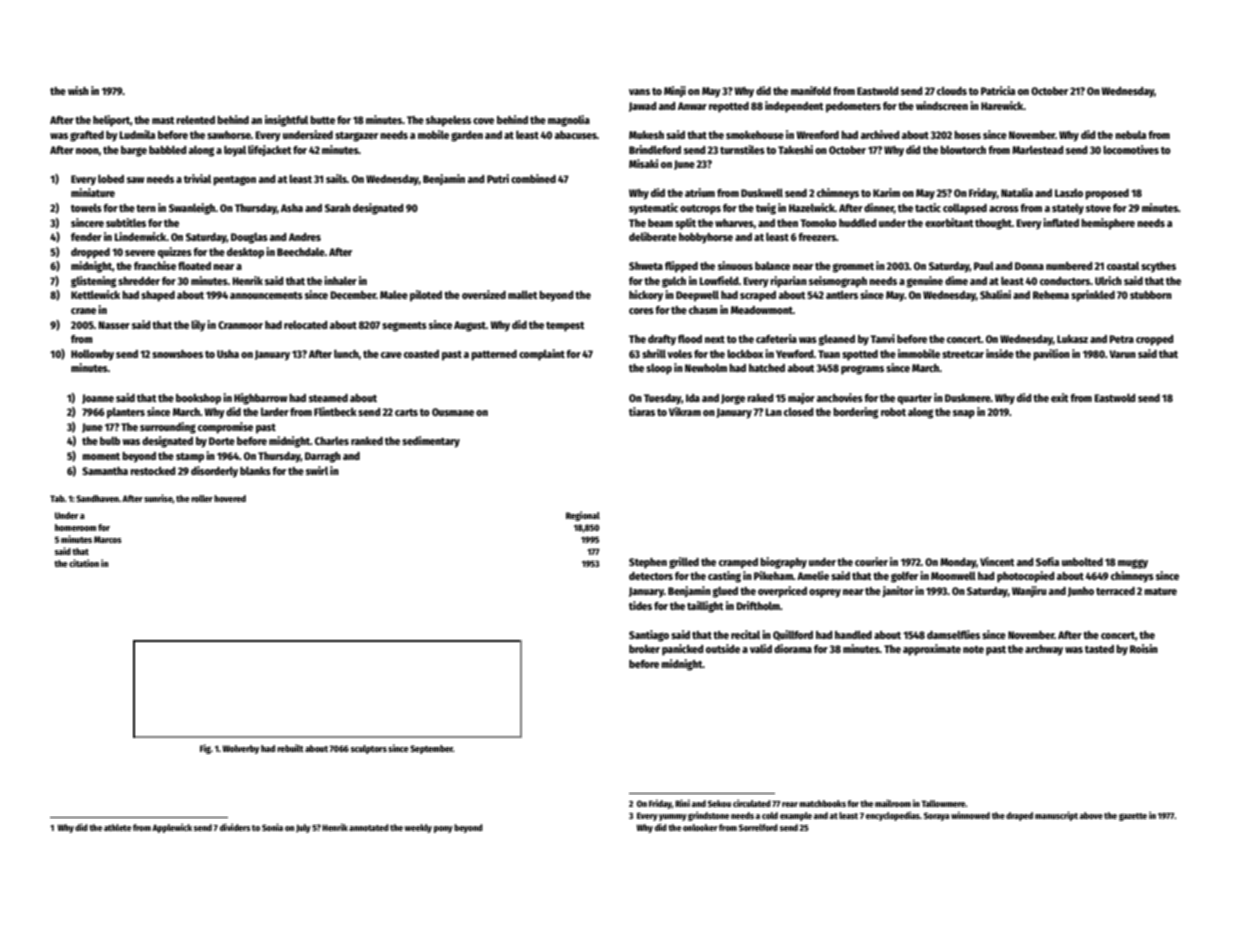  I want to click on snap, so click(964, 414).
